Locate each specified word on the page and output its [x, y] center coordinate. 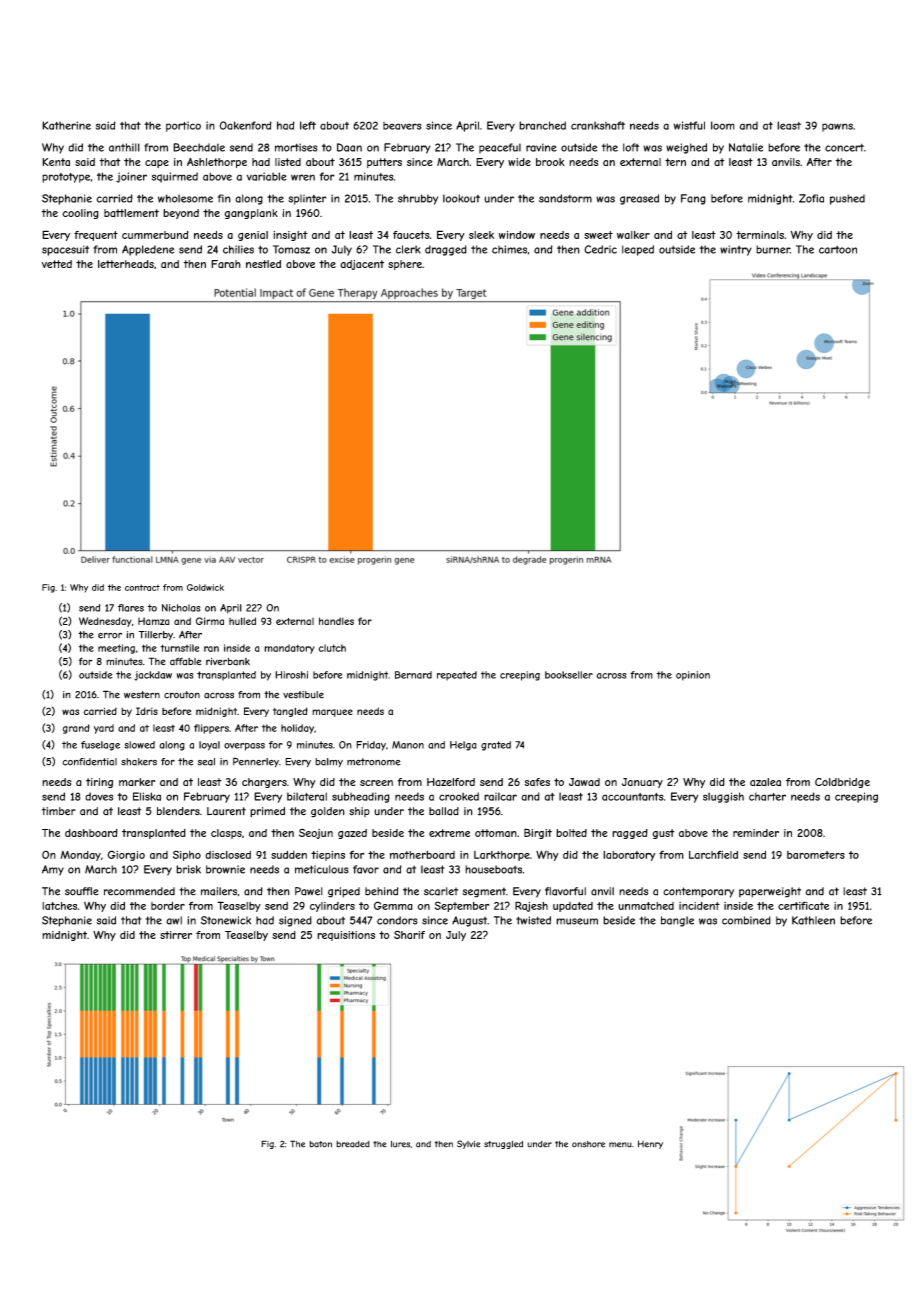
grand [76, 729]
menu [620, 1145]
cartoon [838, 250]
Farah [226, 264]
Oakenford [246, 125]
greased [639, 199]
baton [320, 1144]
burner [773, 249]
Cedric [600, 249]
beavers [402, 126]
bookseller [569, 675]
